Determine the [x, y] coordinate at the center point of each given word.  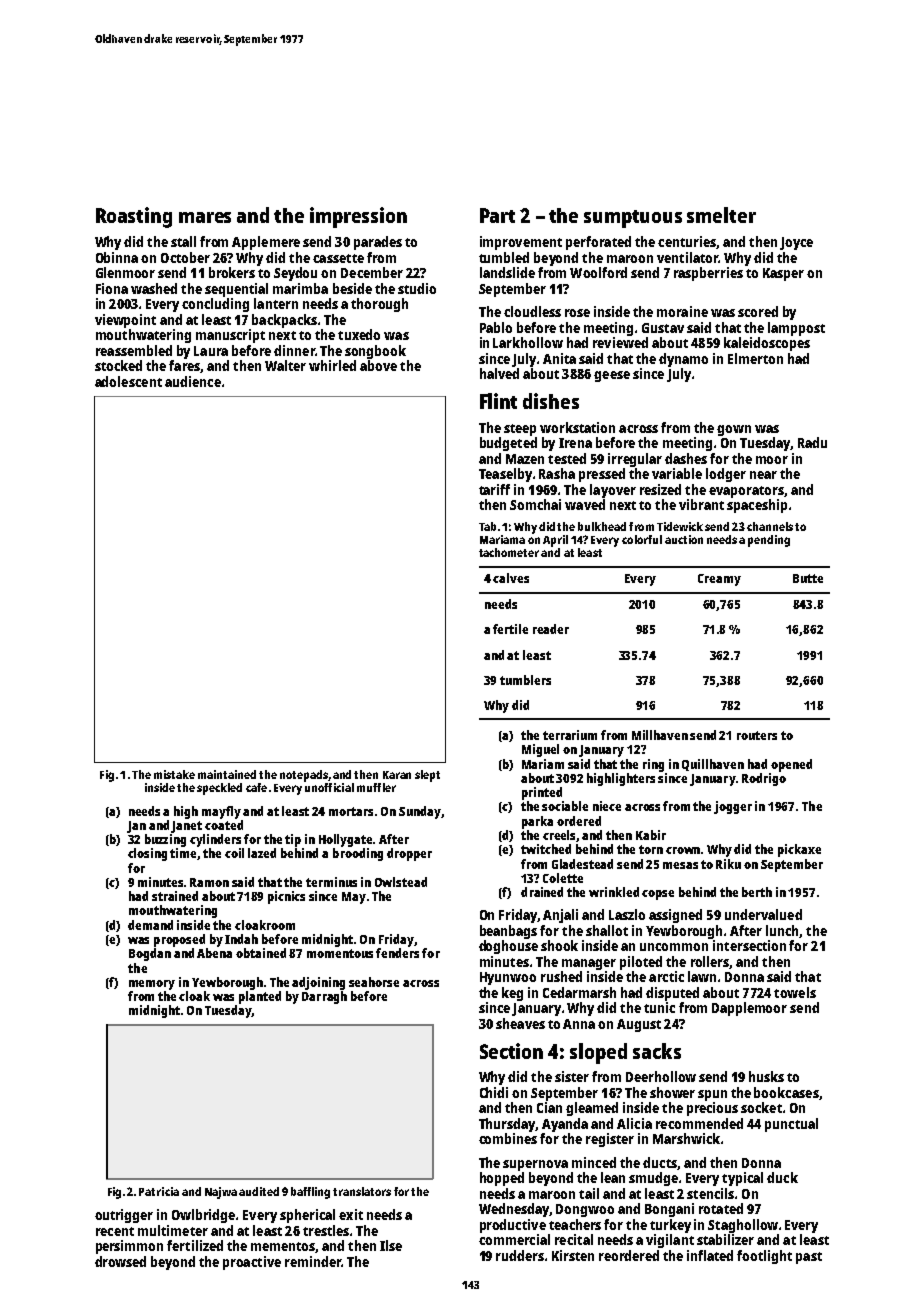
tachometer [509, 552]
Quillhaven [713, 765]
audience [193, 381]
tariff [494, 489]
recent [115, 1231]
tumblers [525, 680]
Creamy [719, 580]
